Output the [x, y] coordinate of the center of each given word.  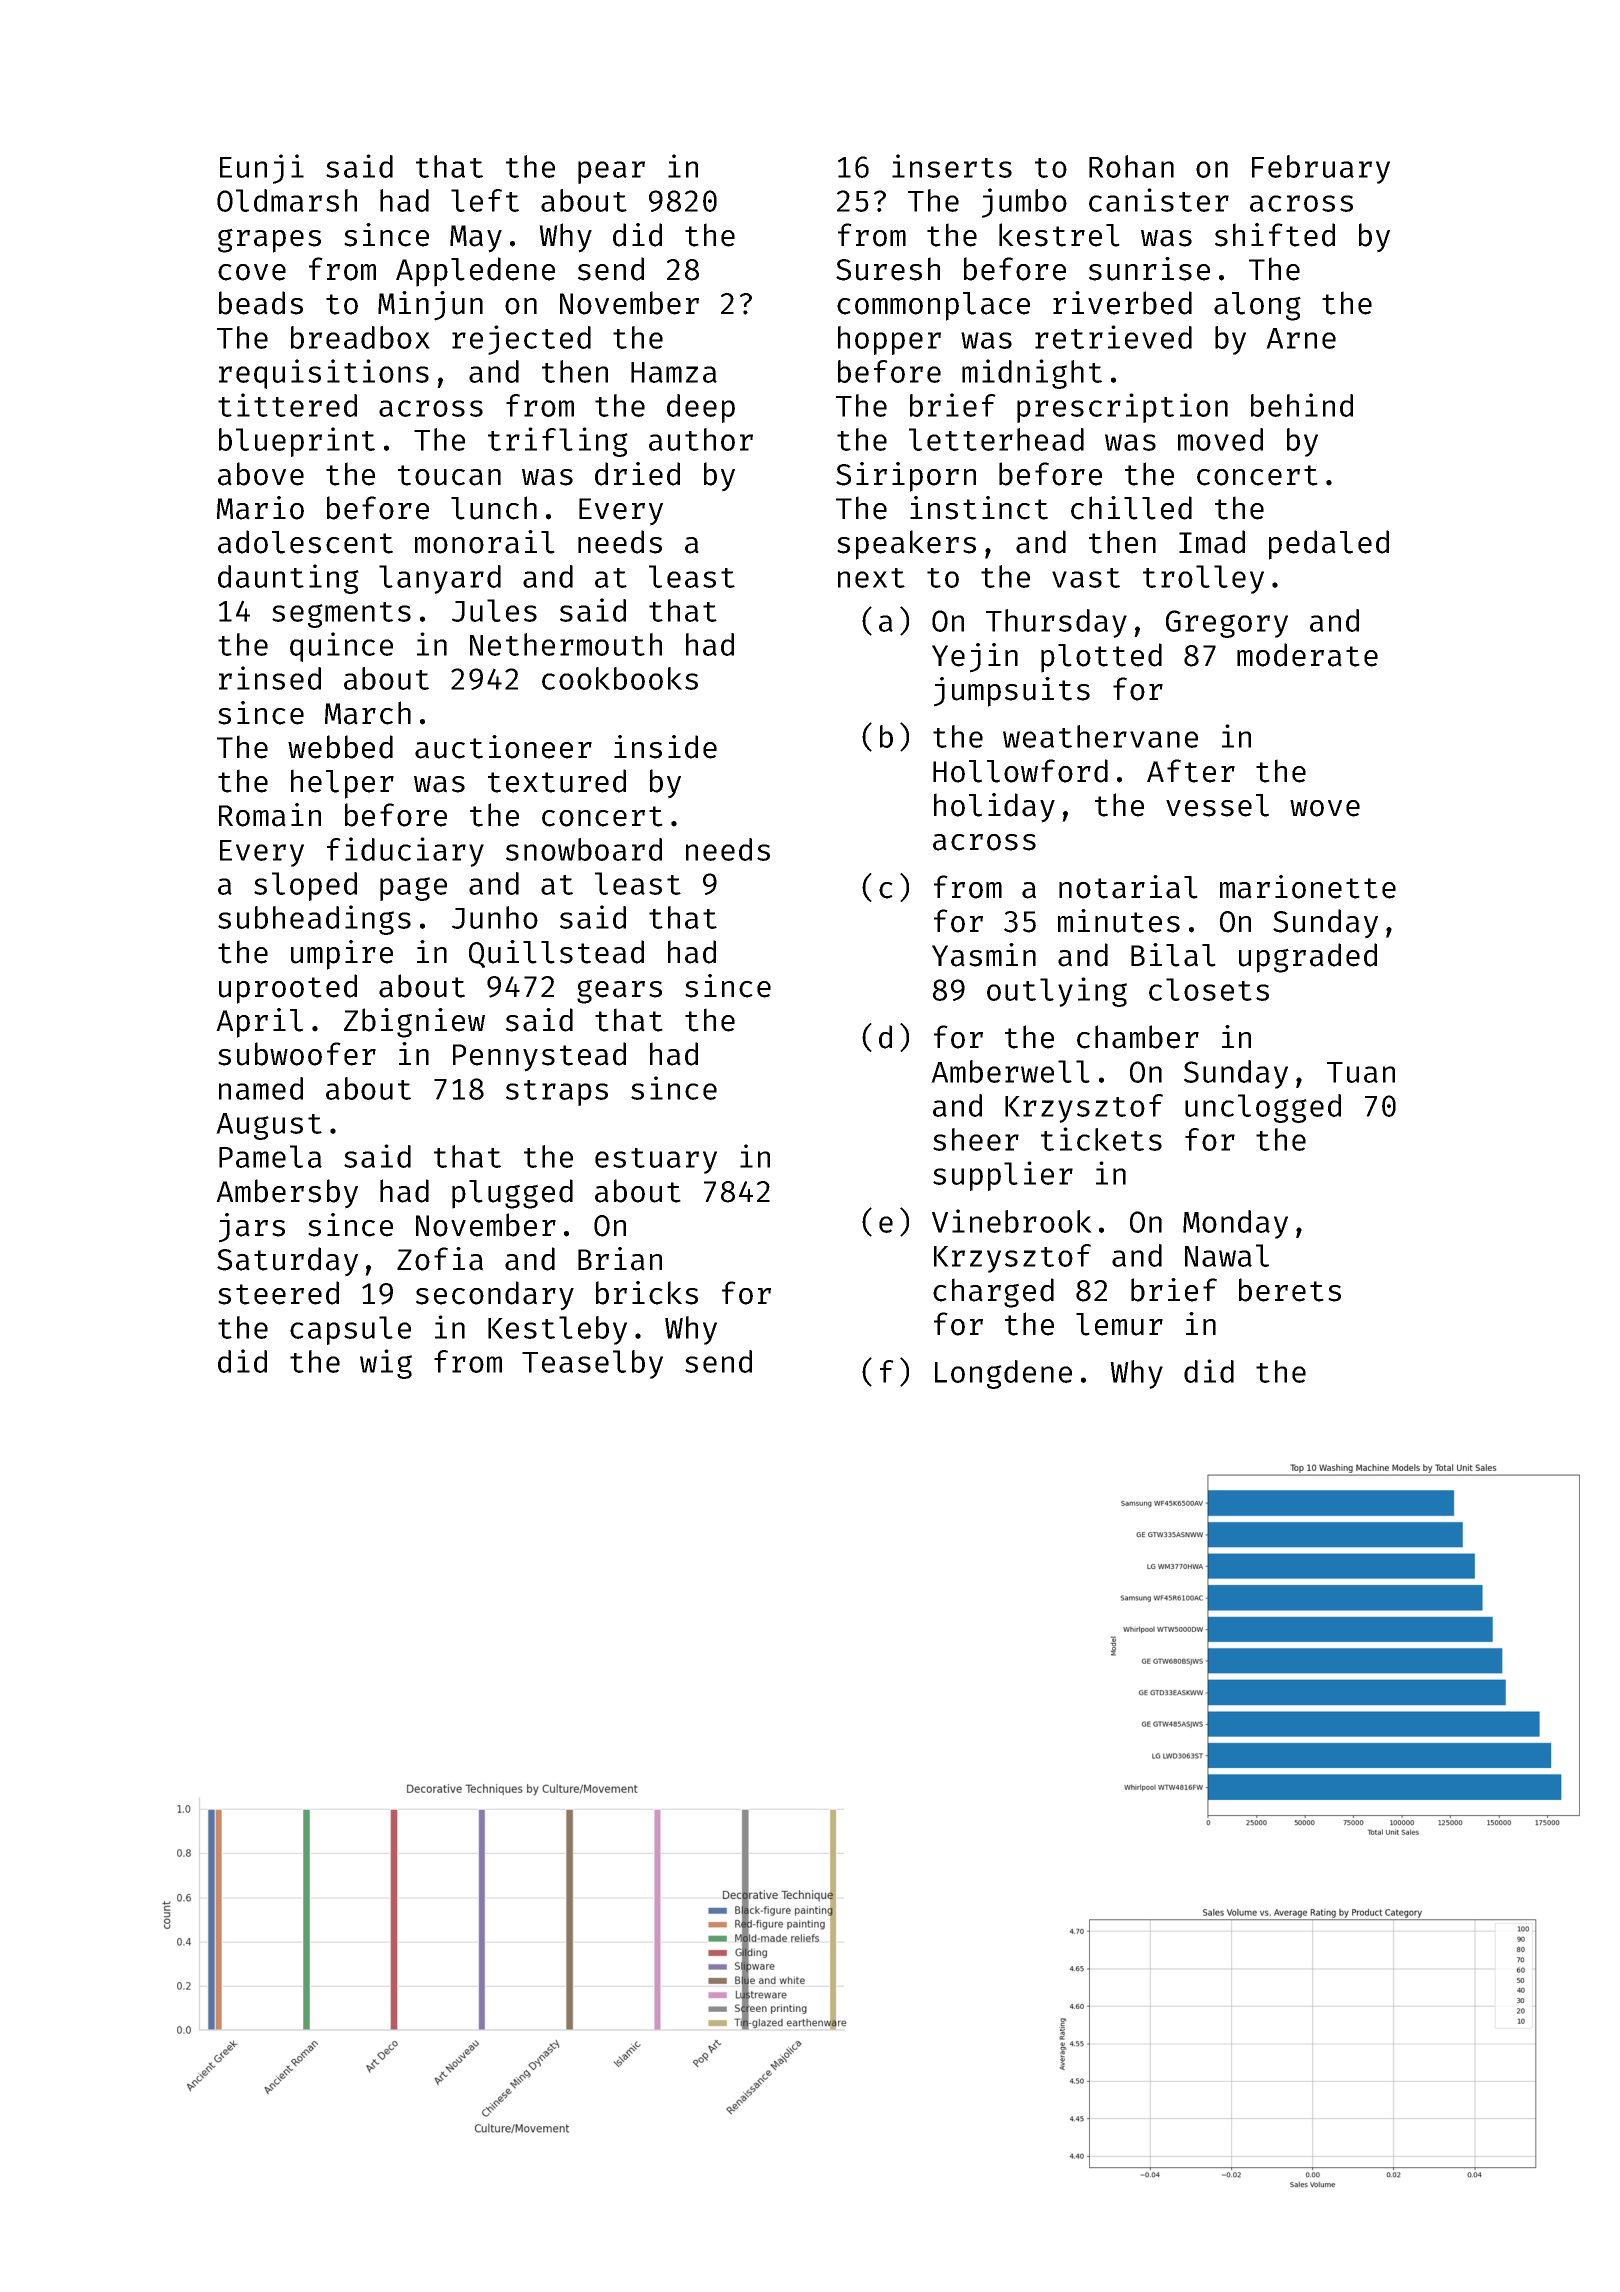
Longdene [1003, 1374]
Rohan [1131, 166]
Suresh [888, 269]
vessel [1217, 805]
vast [1086, 578]
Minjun [430, 306]
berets [1290, 1290]
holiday [994, 808]
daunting [288, 579]
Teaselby [592, 1364]
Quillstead [556, 954]
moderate [1307, 655]
